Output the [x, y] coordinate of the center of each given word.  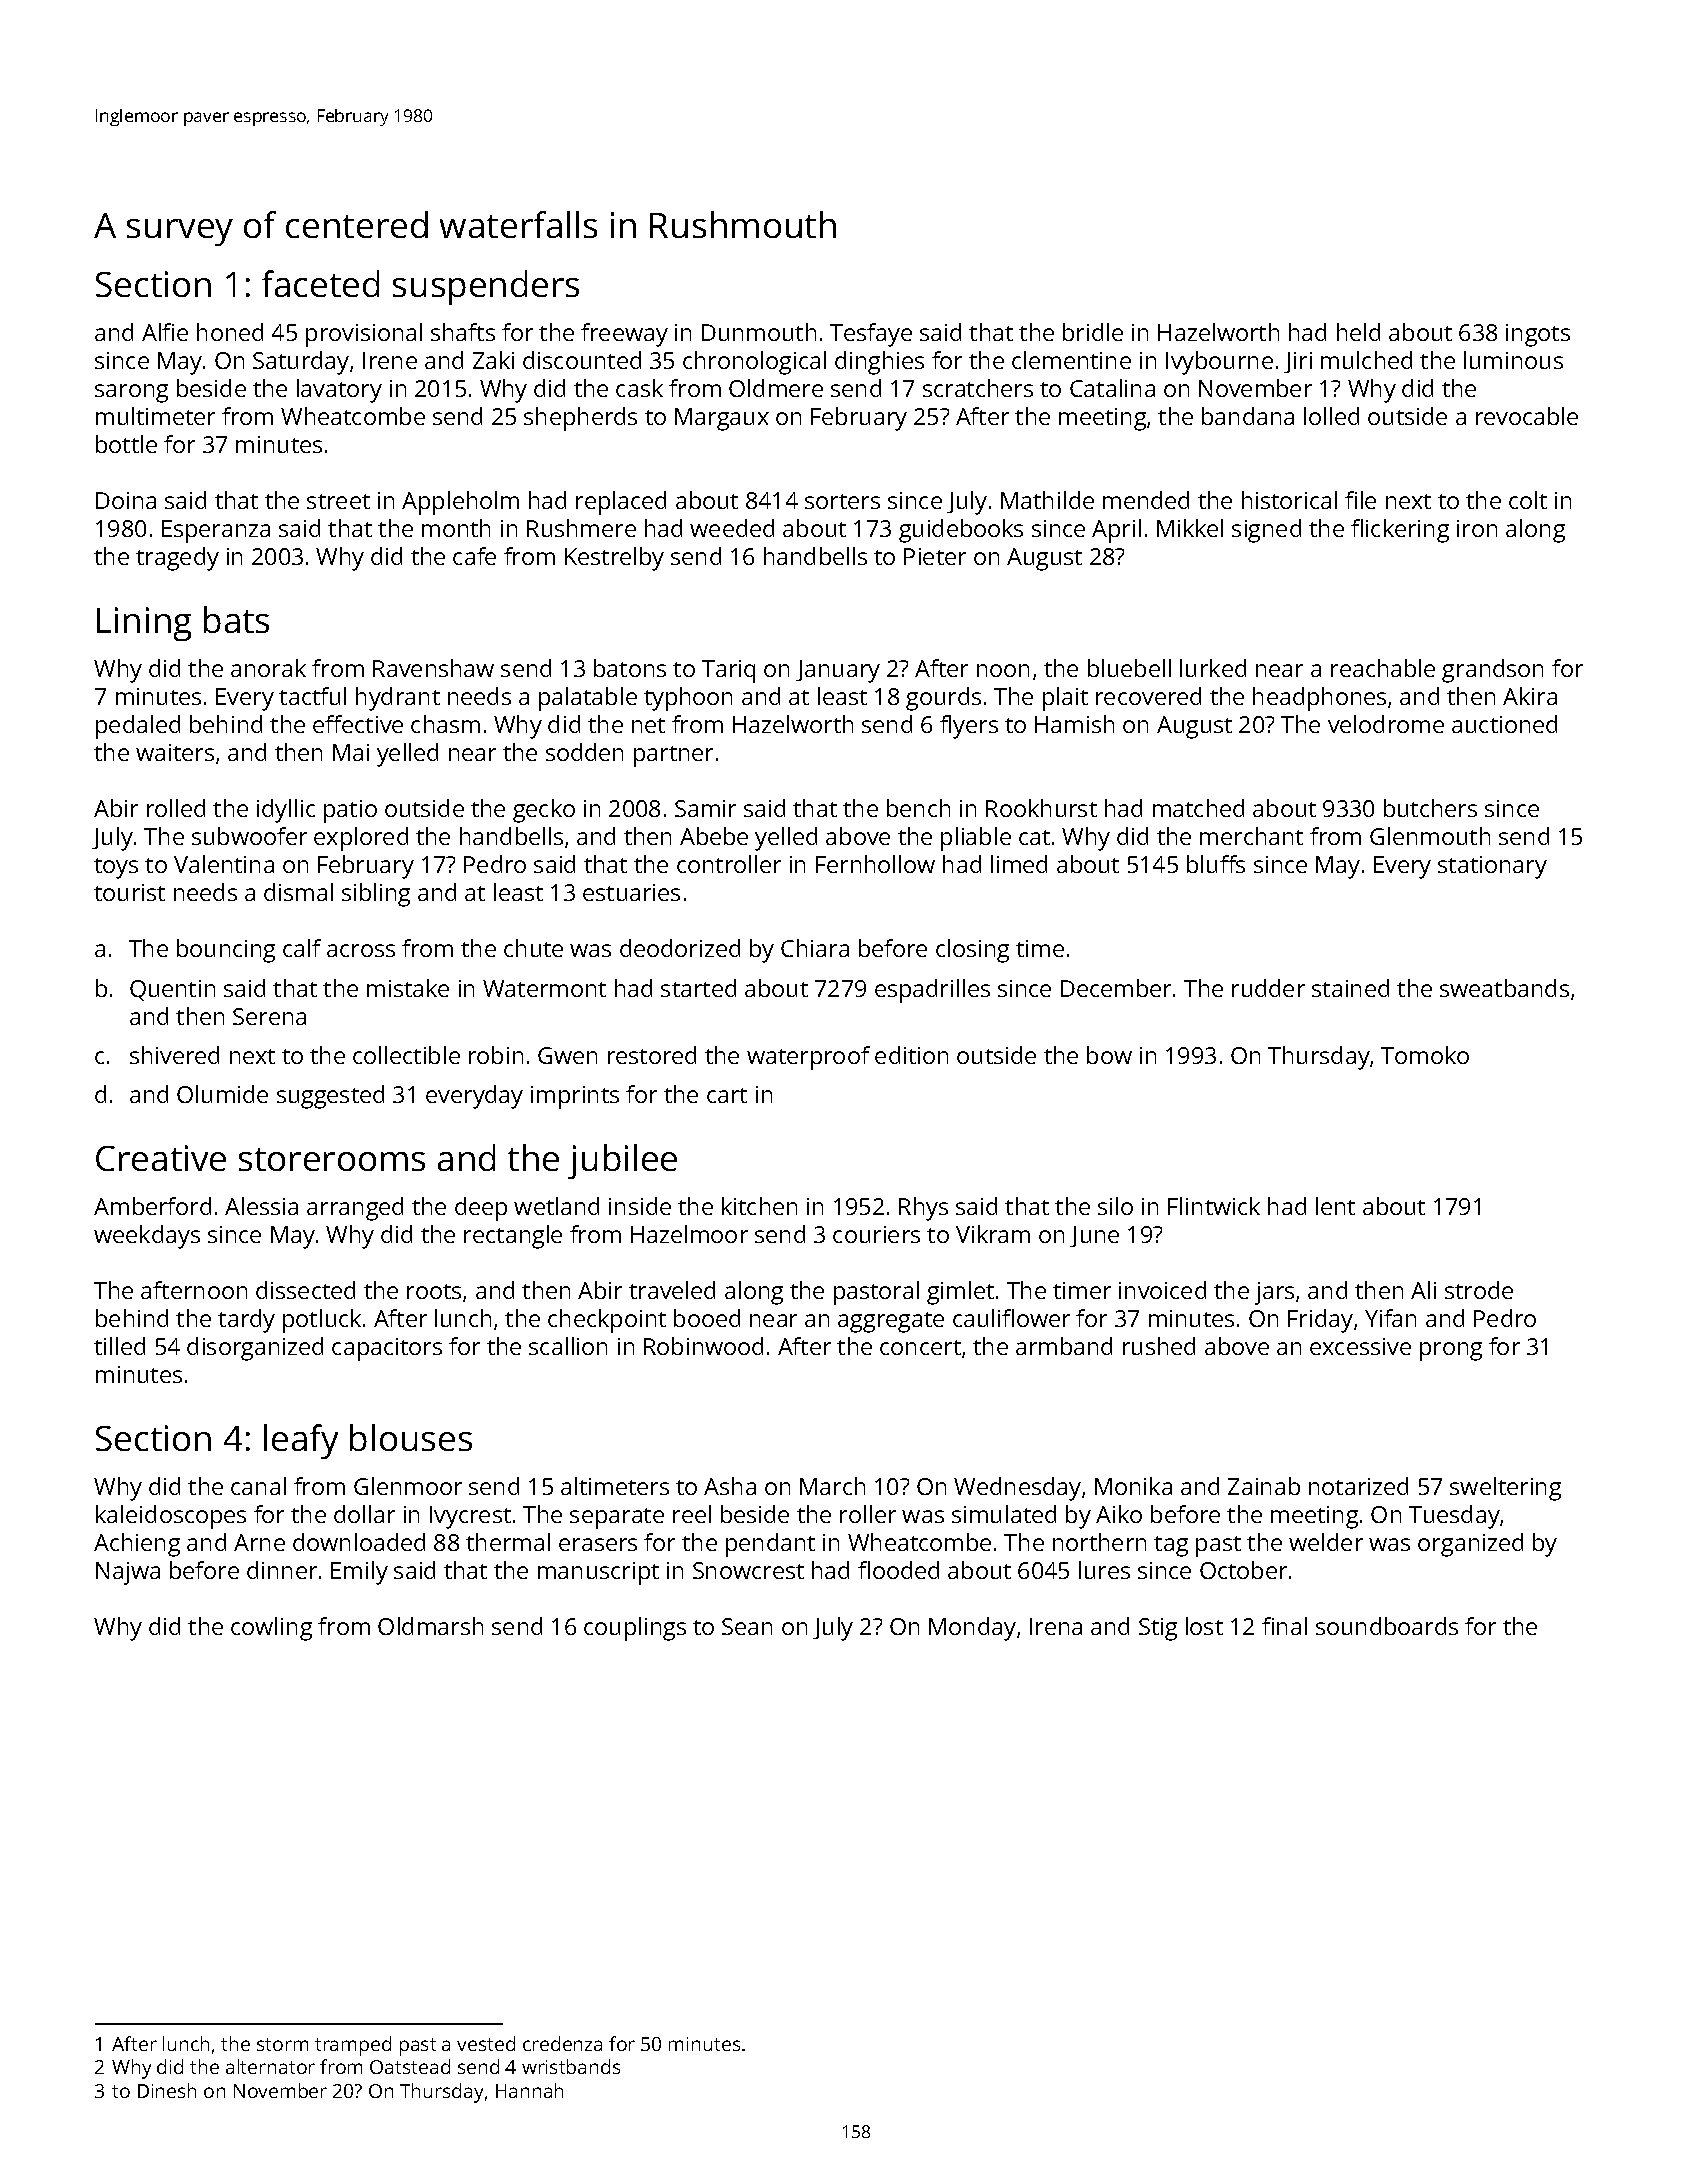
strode [1479, 1290]
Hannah [529, 2090]
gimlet [960, 1293]
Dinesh [167, 2090]
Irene [390, 360]
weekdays [147, 1237]
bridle [1093, 332]
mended [1146, 500]
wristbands [571, 2066]
